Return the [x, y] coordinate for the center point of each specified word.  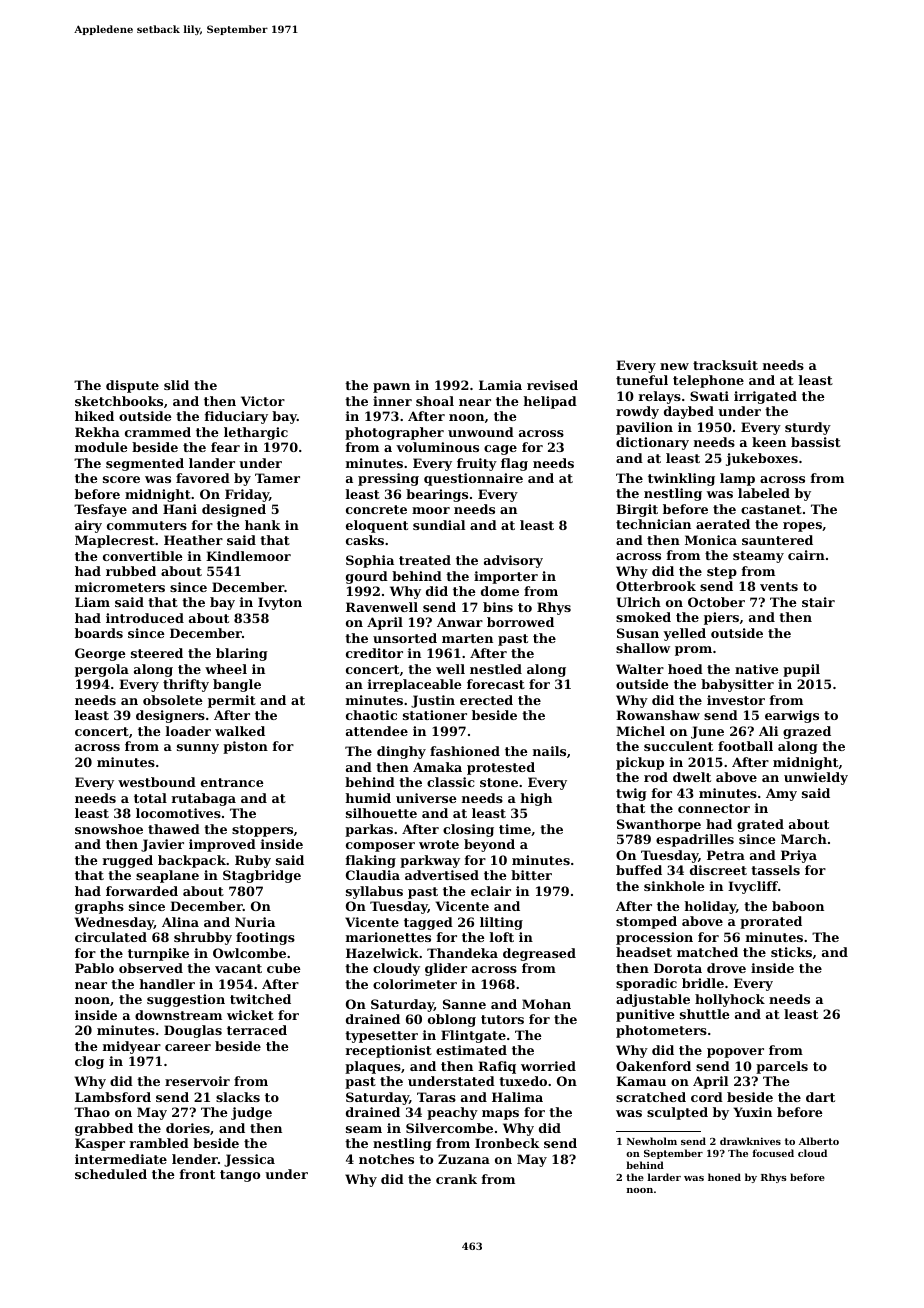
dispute [132, 386]
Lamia [500, 385]
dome [500, 591]
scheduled [111, 1174]
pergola [102, 670]
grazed [807, 732]
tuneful [642, 380]
